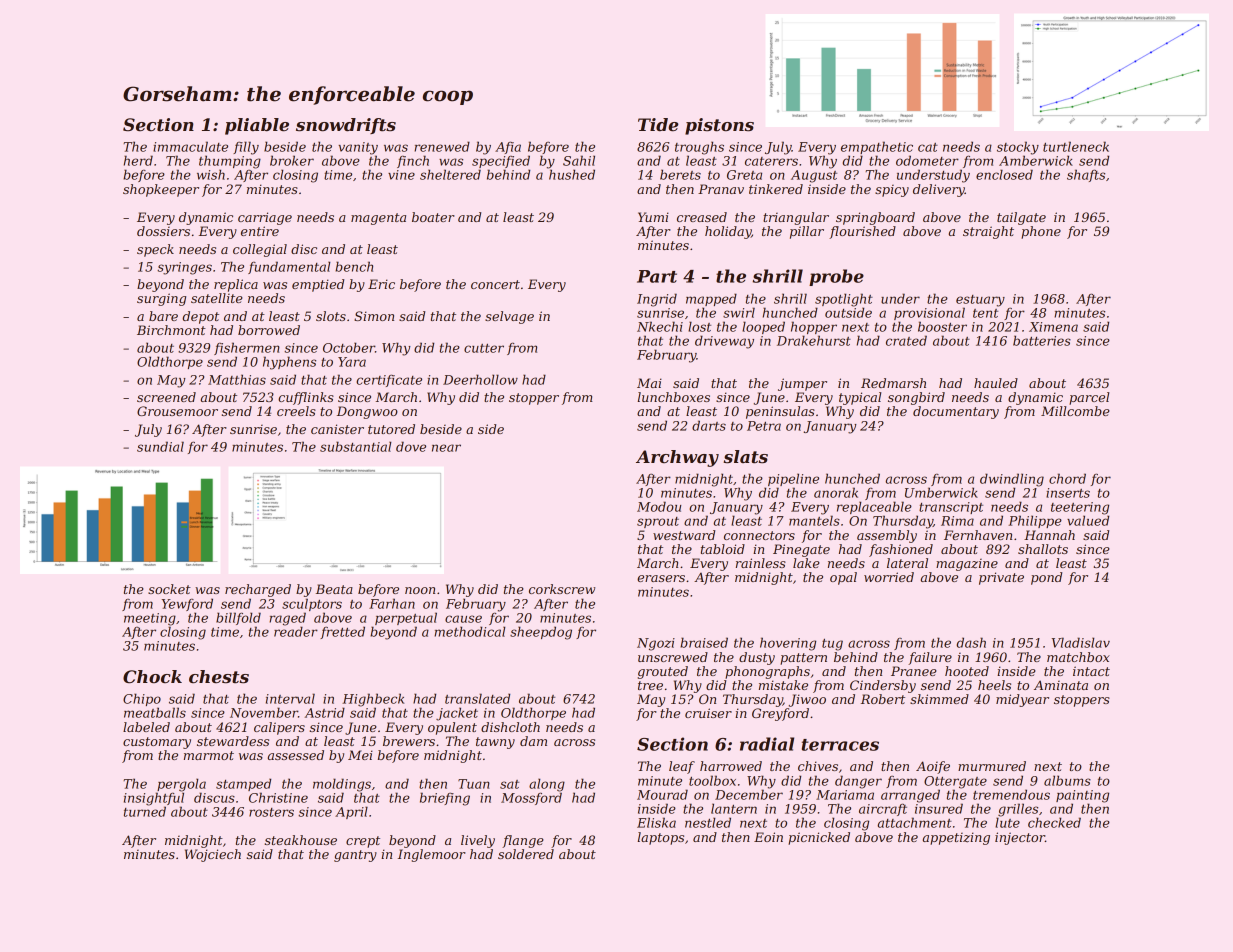 This screenshot has width=1233, height=952. Describe the element at coordinates (1042, 340) in the screenshot. I see `batteries` at that location.
